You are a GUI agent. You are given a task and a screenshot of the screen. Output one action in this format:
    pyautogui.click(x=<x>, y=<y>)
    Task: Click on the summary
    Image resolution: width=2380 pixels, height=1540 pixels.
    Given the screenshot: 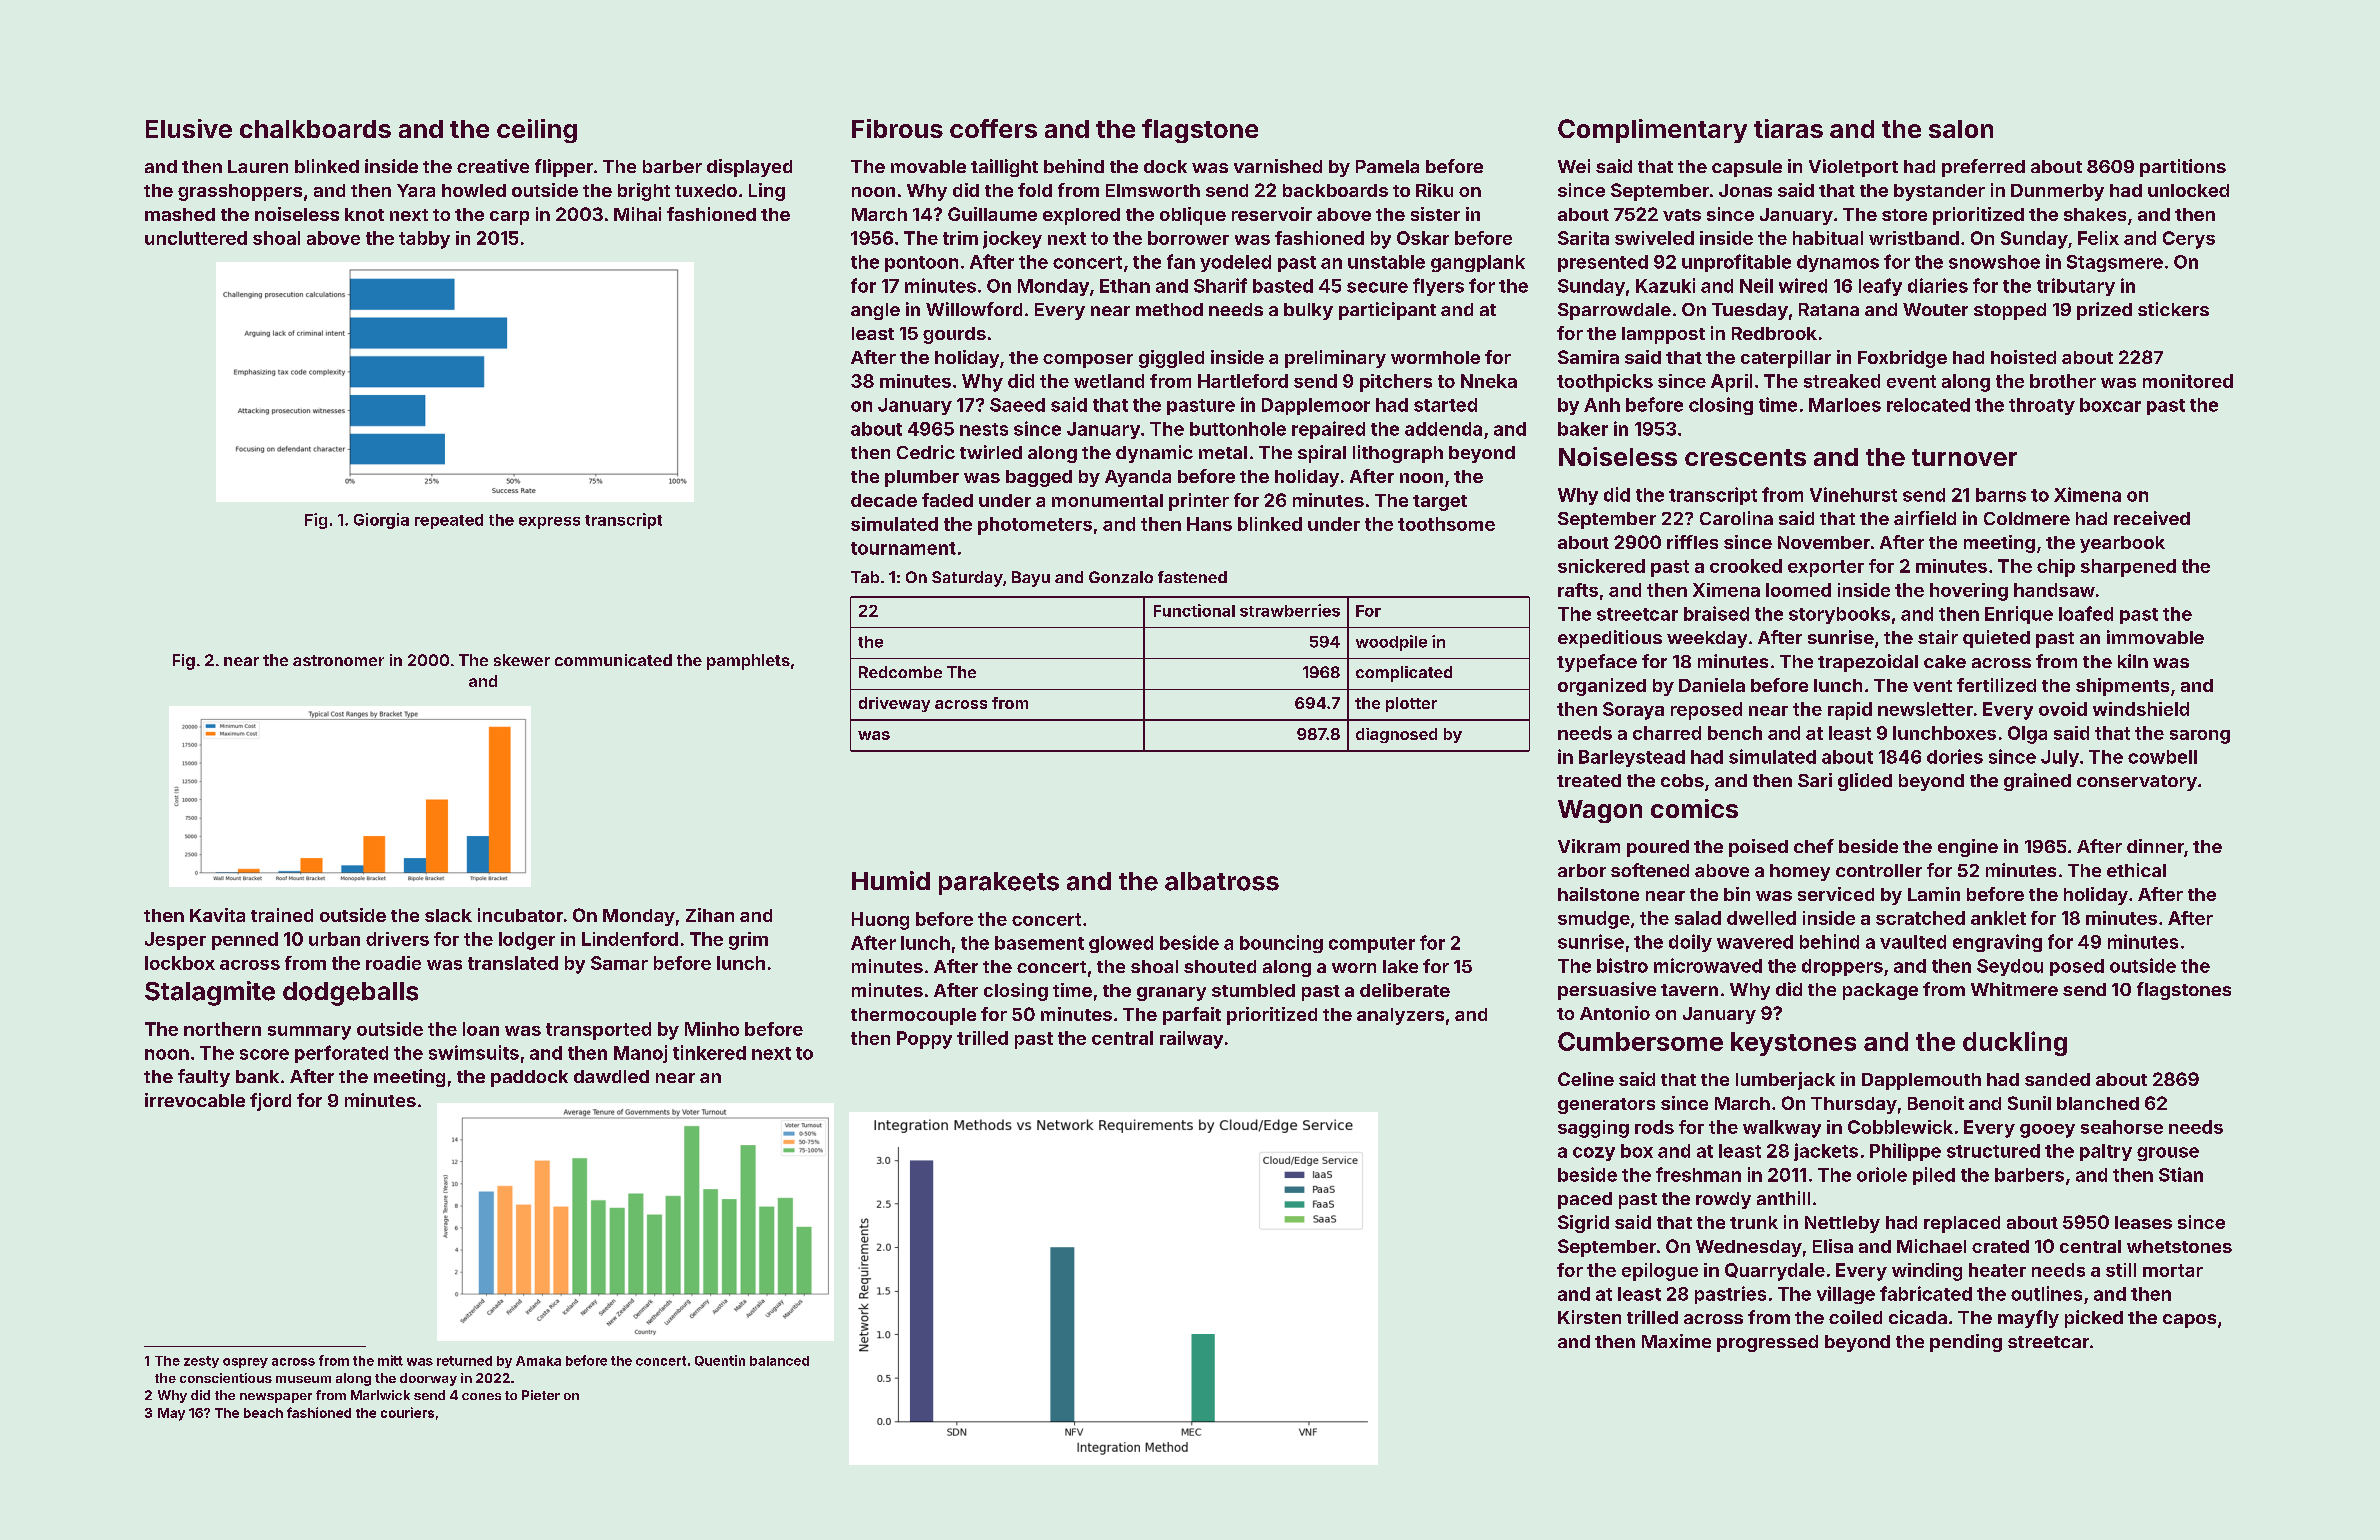 What is the action you would take?
    pyautogui.click(x=309, y=1033)
